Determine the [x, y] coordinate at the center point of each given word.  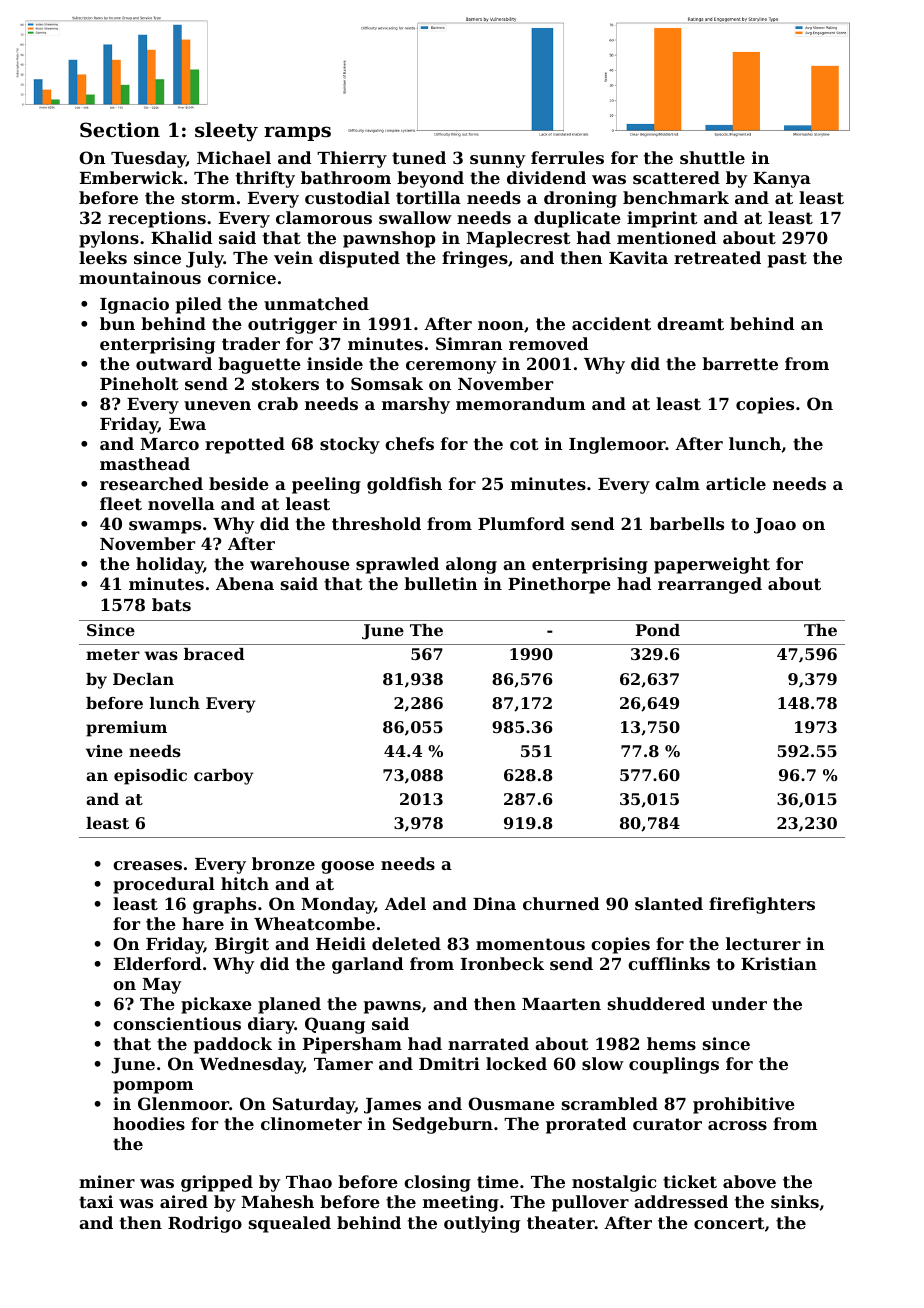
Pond [658, 630]
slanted [669, 903]
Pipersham [352, 1045]
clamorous [324, 217]
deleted [406, 943]
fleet [121, 503]
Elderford [158, 963]
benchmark [676, 197]
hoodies [149, 1123]
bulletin [440, 583]
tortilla [428, 197]
